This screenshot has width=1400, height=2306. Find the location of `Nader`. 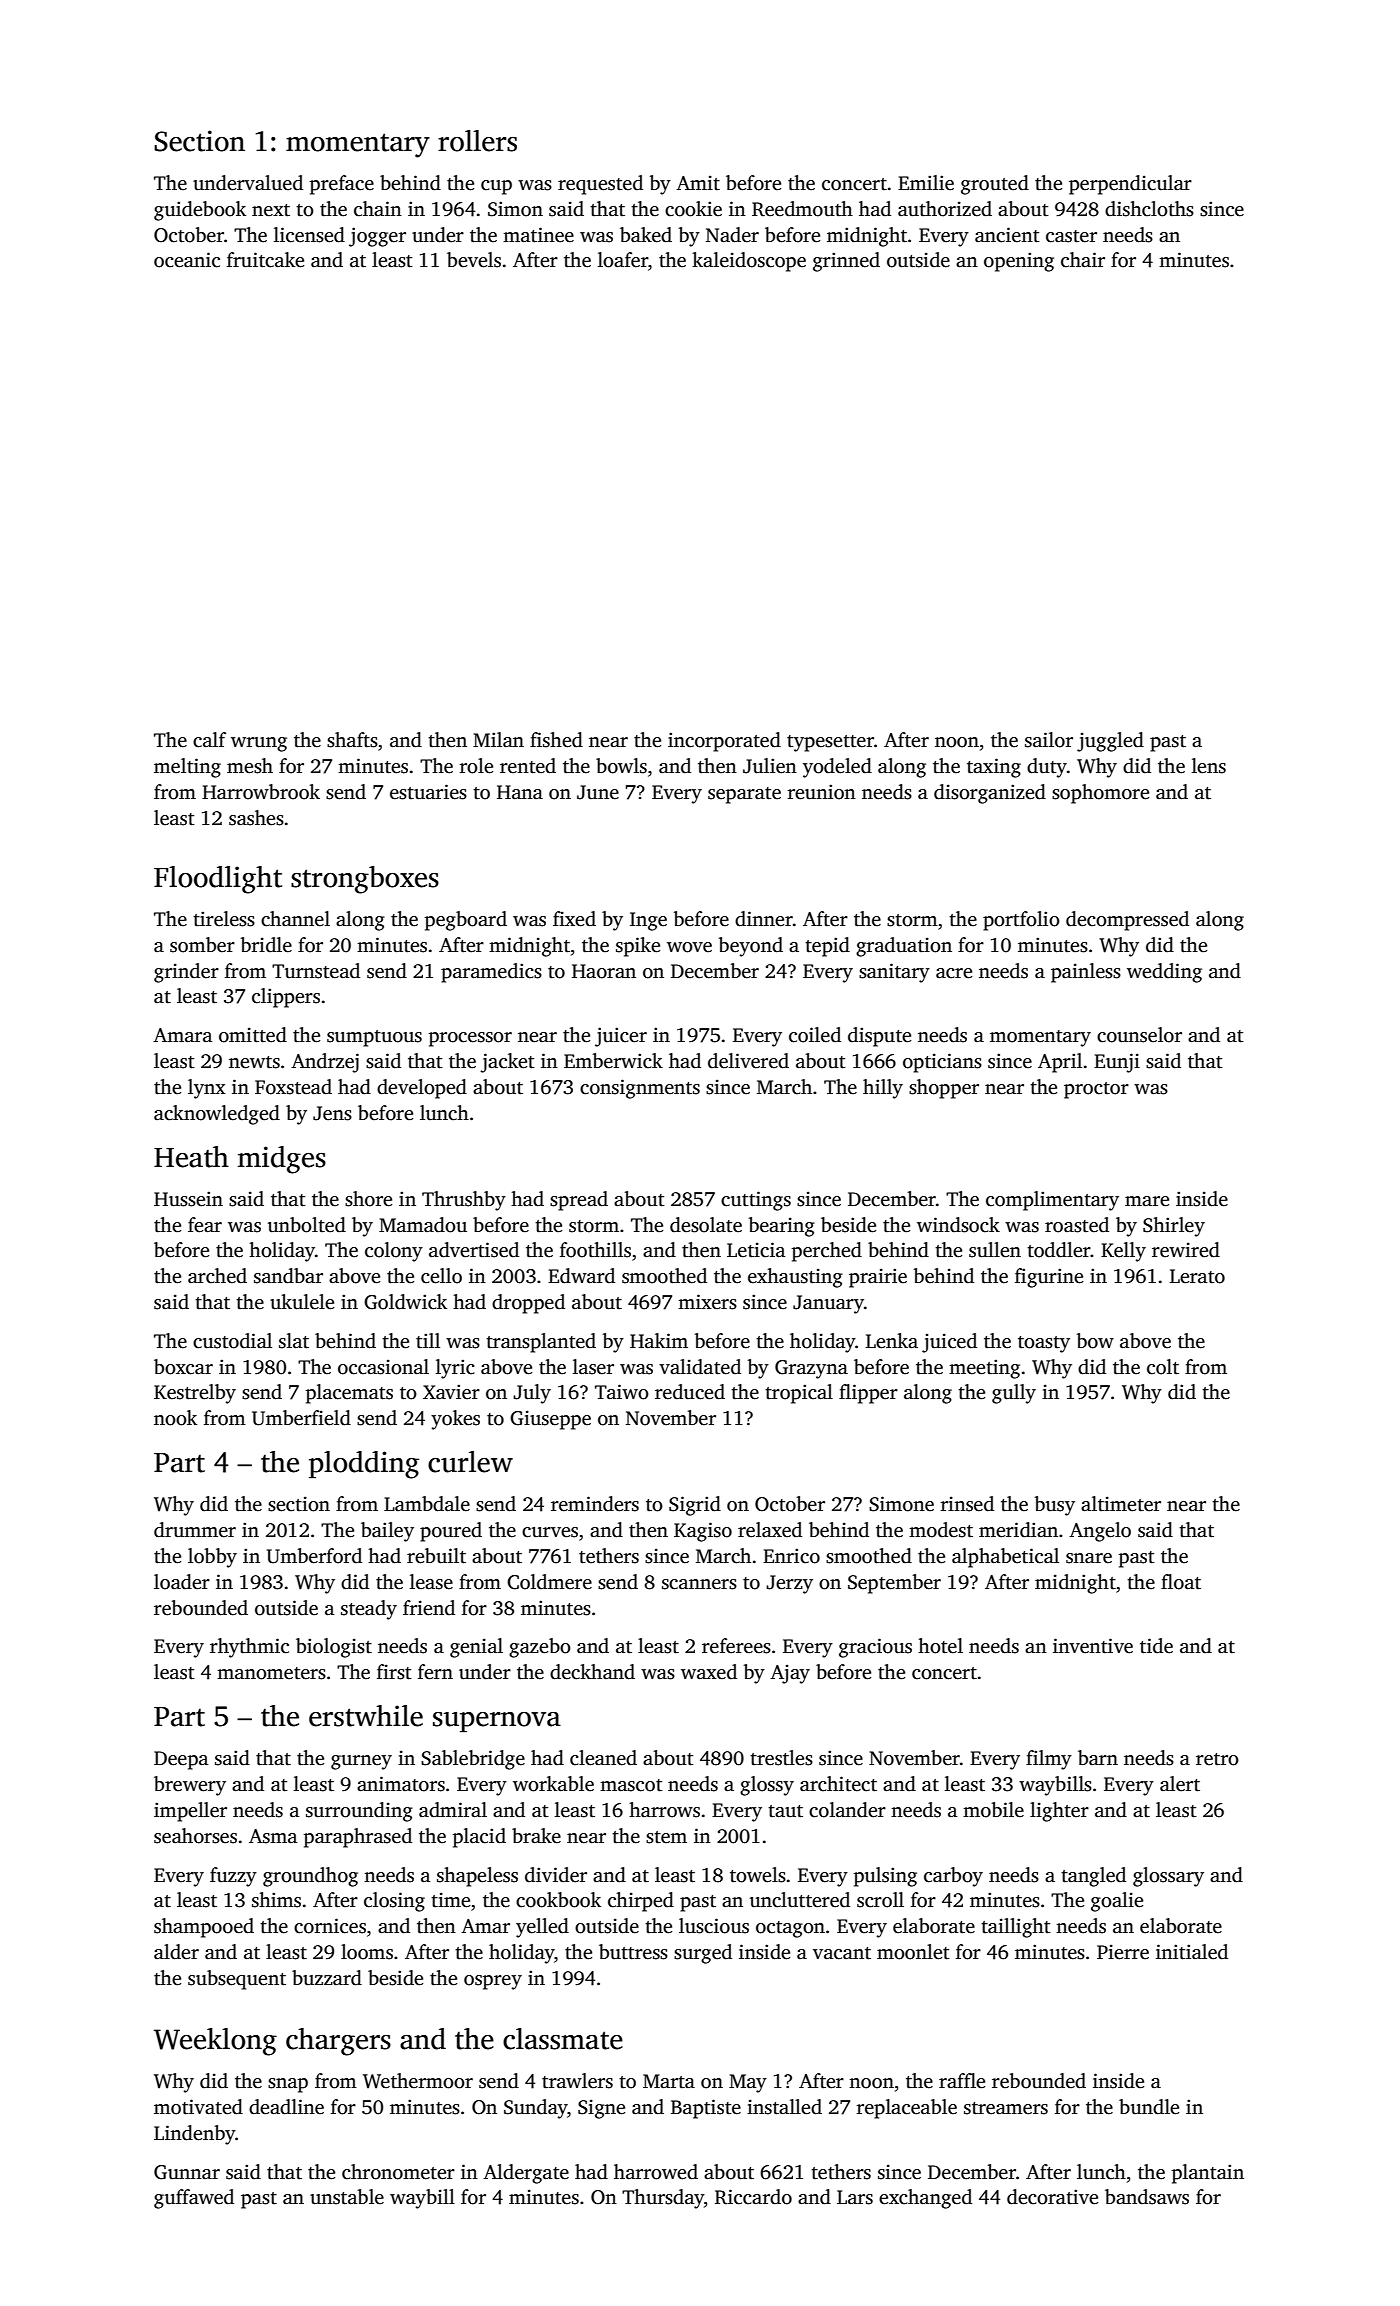

Nader is located at coordinates (732, 235).
